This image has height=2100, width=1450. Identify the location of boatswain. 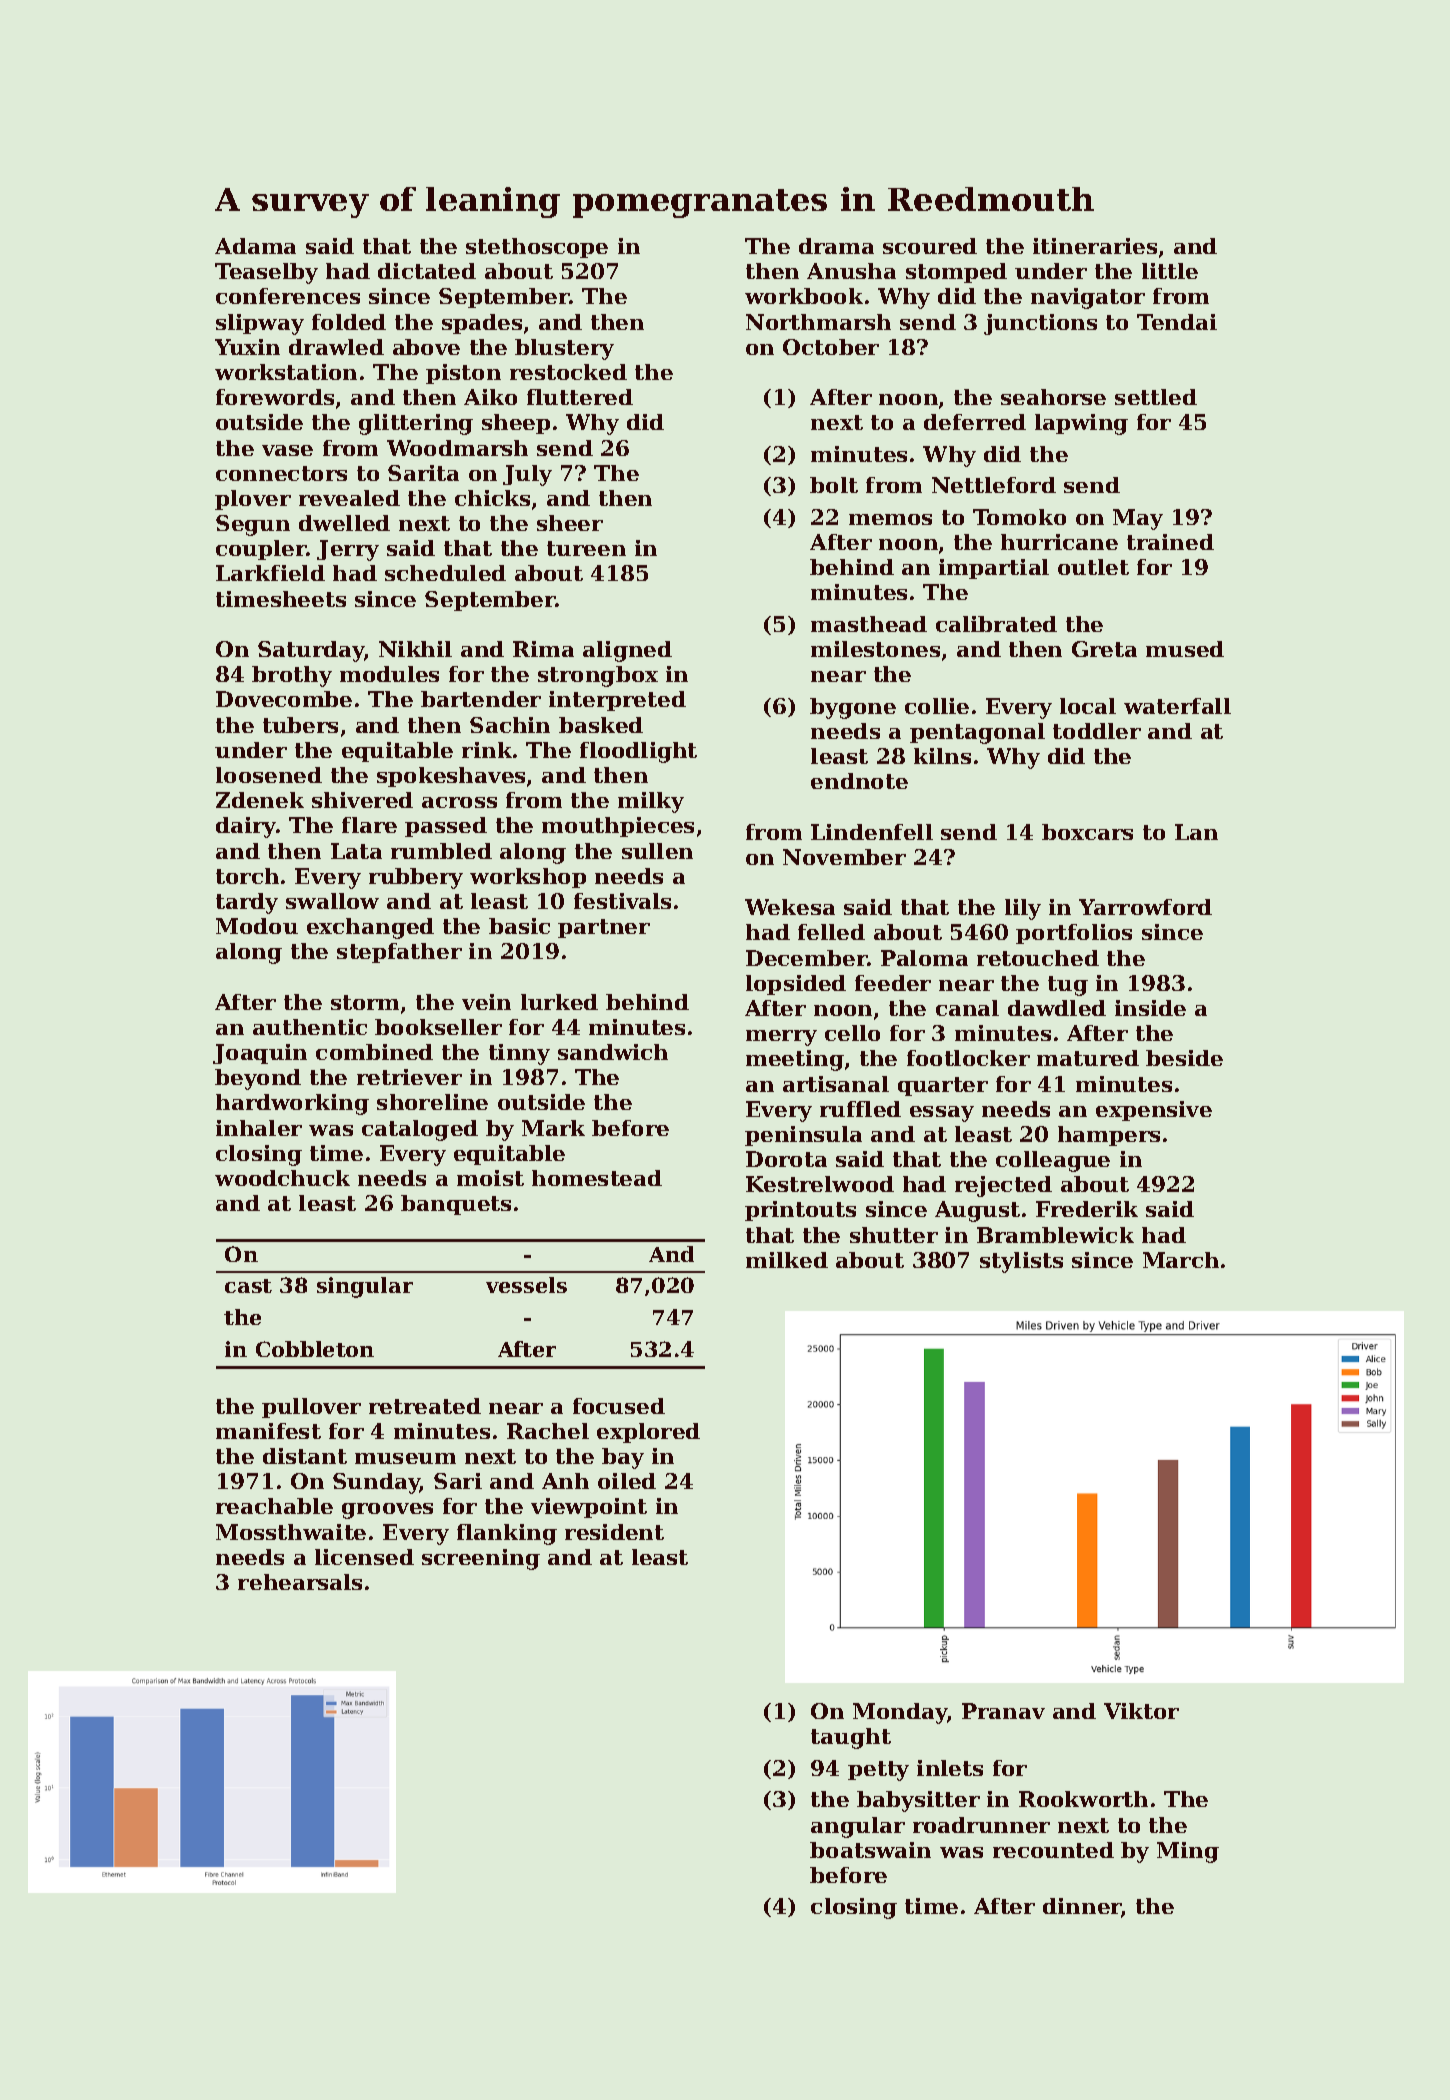
(870, 1850).
